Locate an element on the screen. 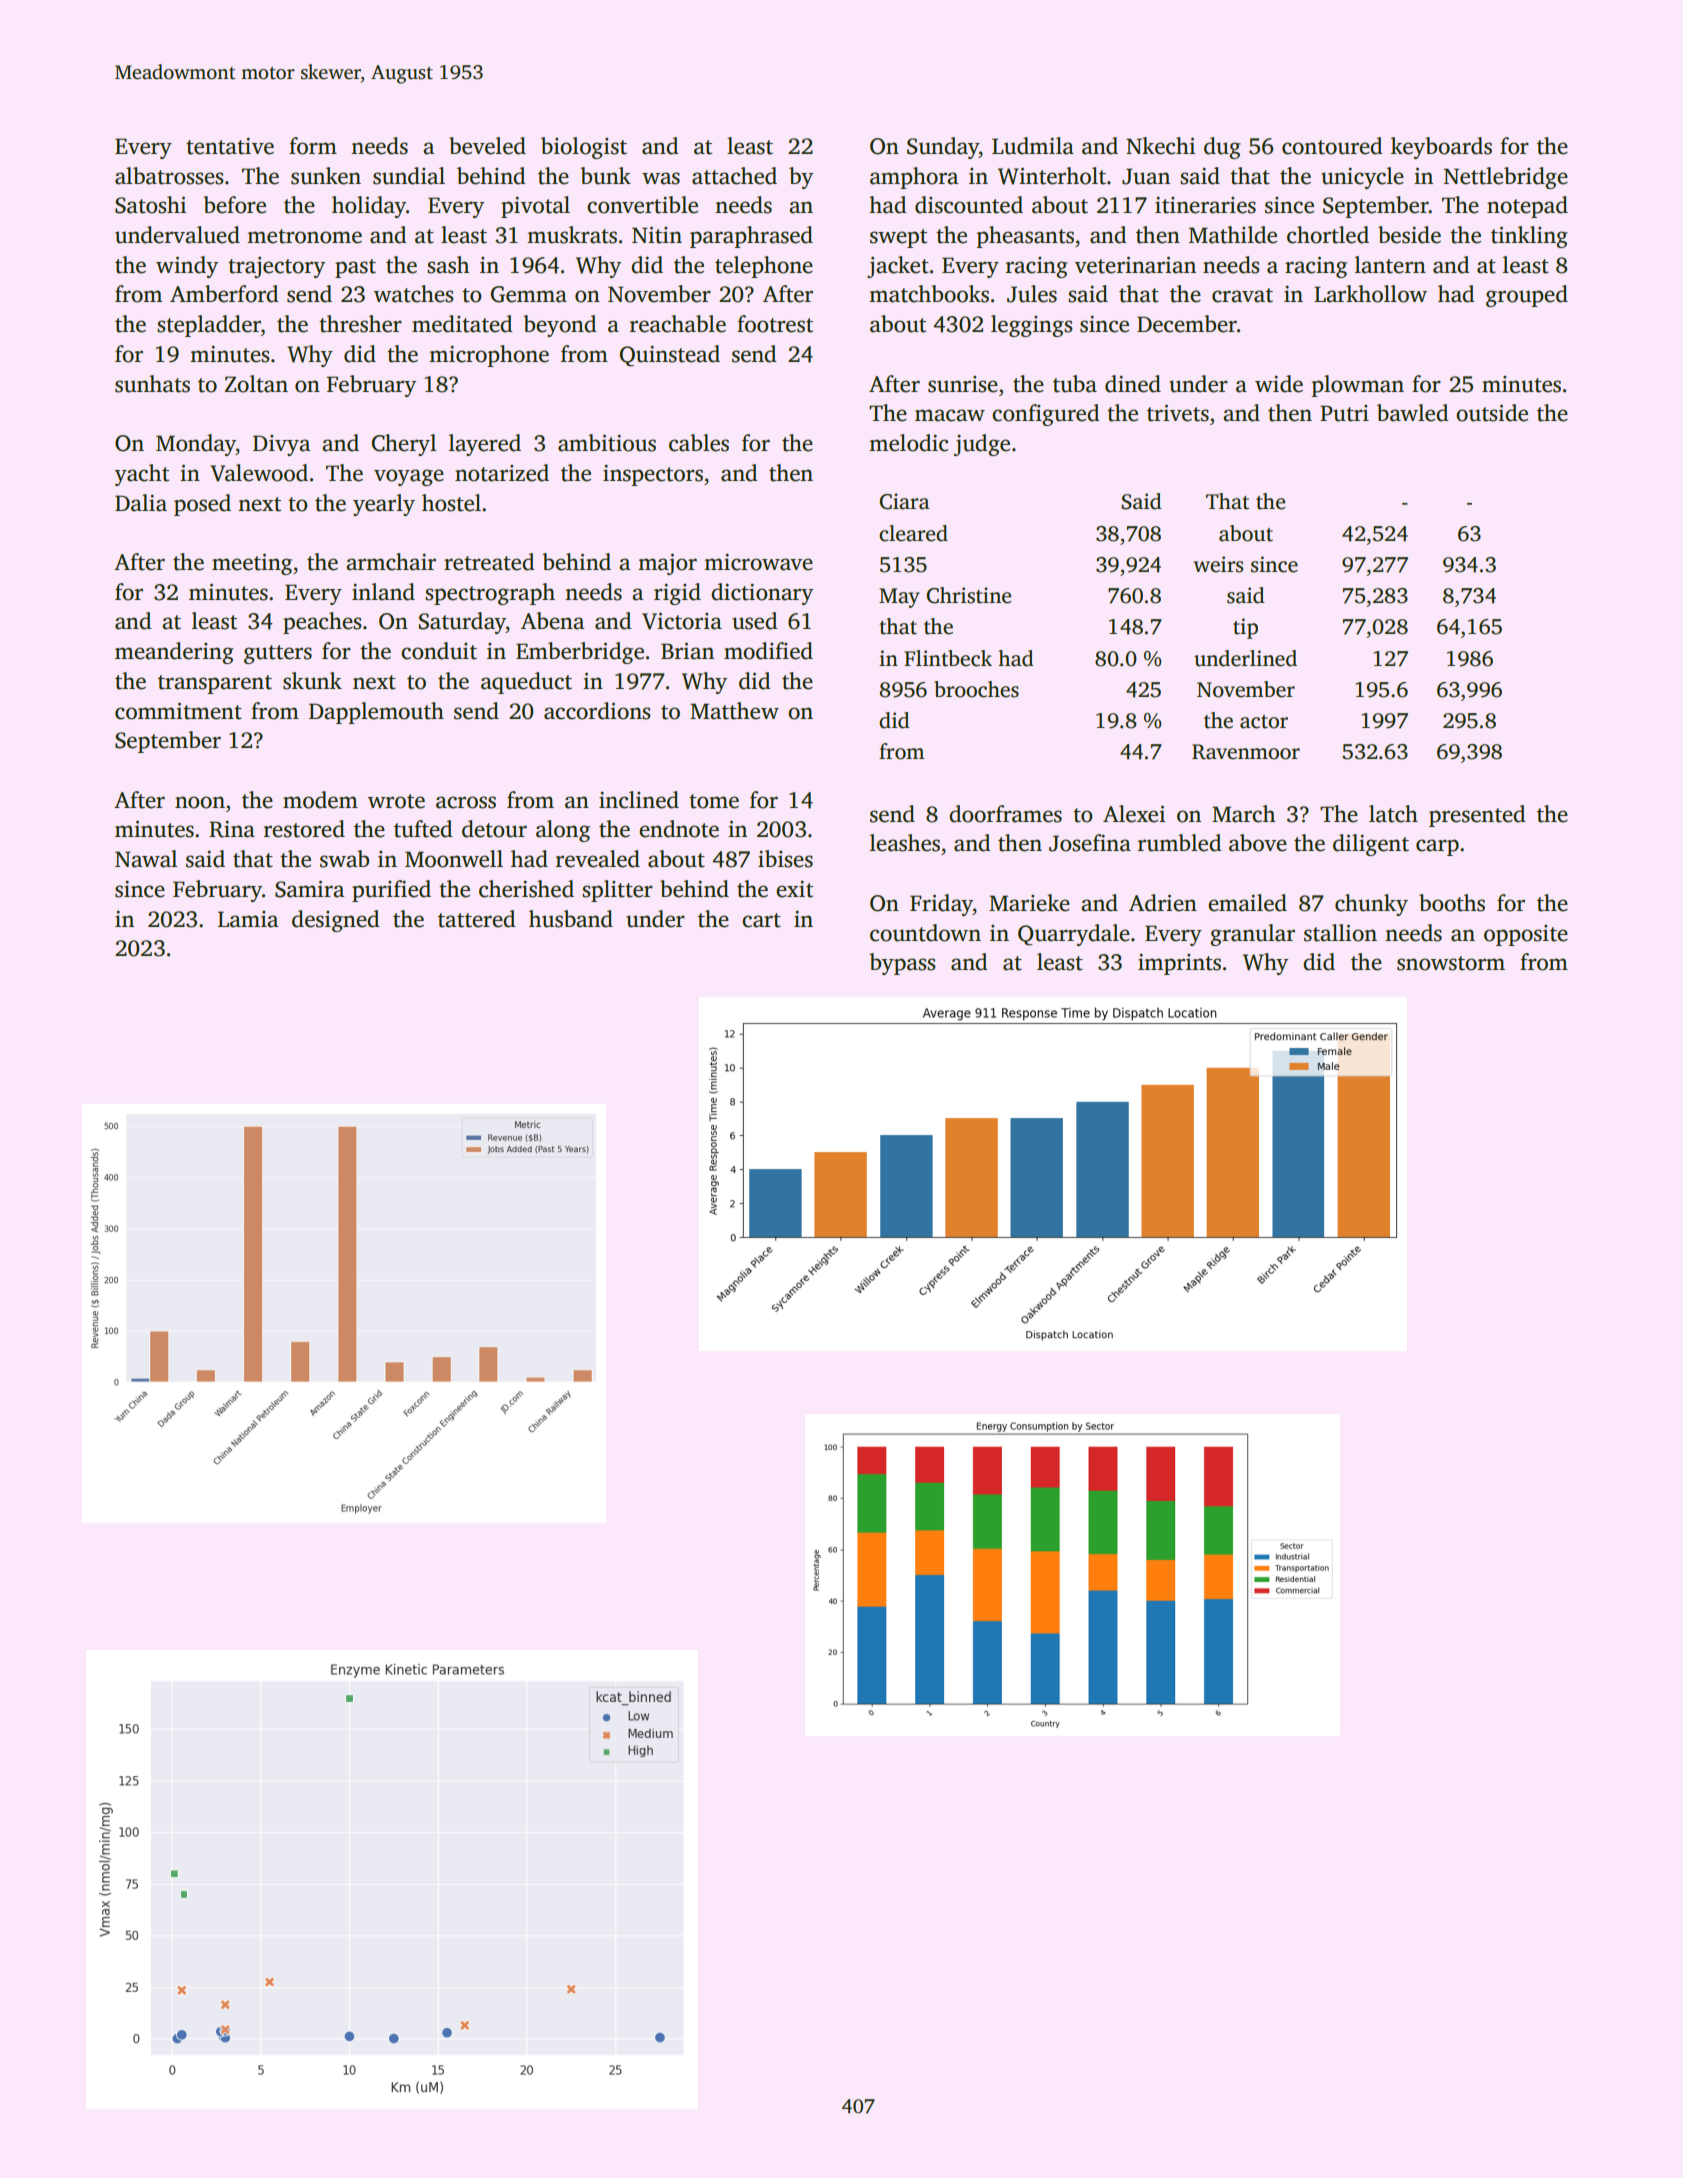  detour is located at coordinates (494, 829).
